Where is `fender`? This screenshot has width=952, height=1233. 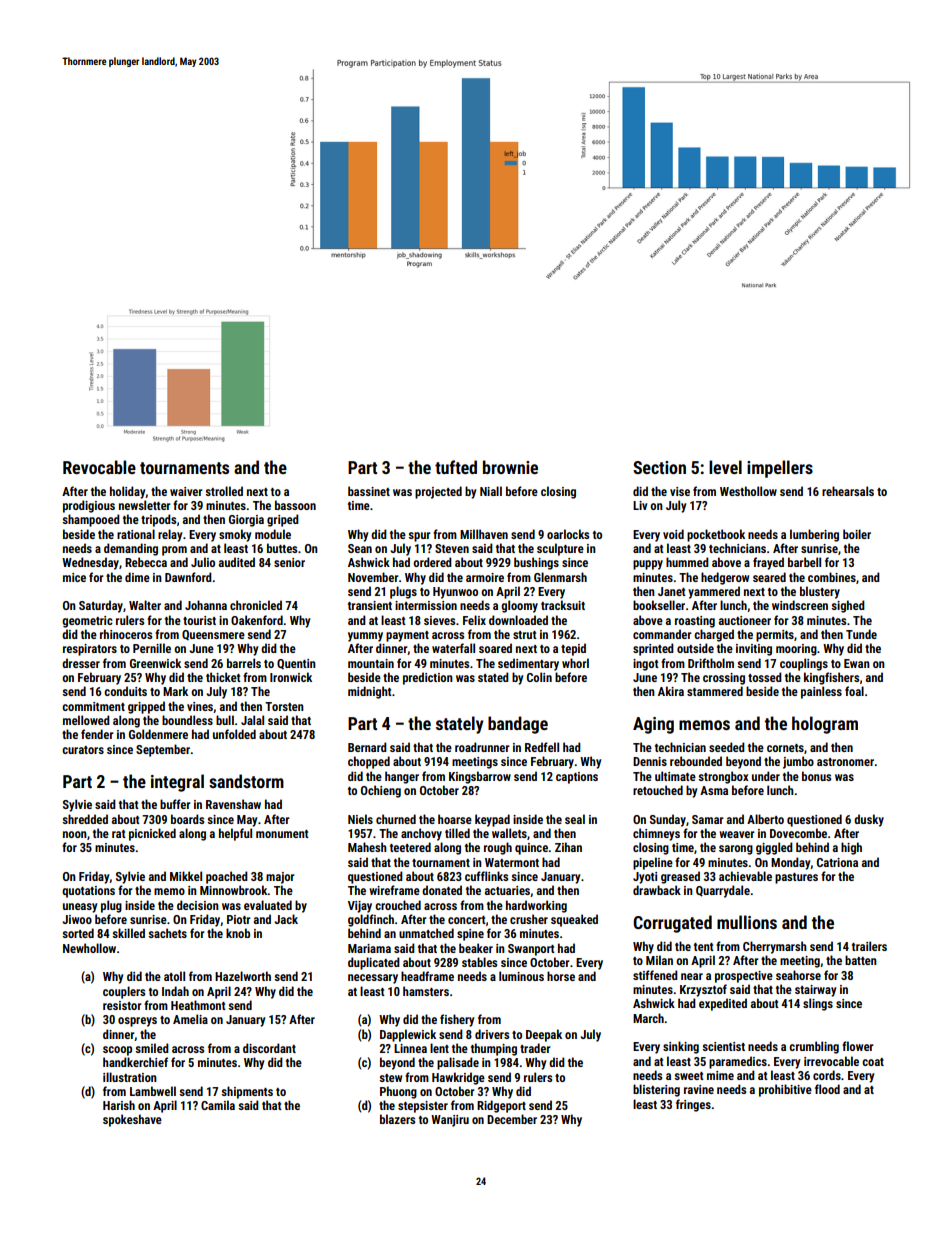 fender is located at coordinates (97, 734).
